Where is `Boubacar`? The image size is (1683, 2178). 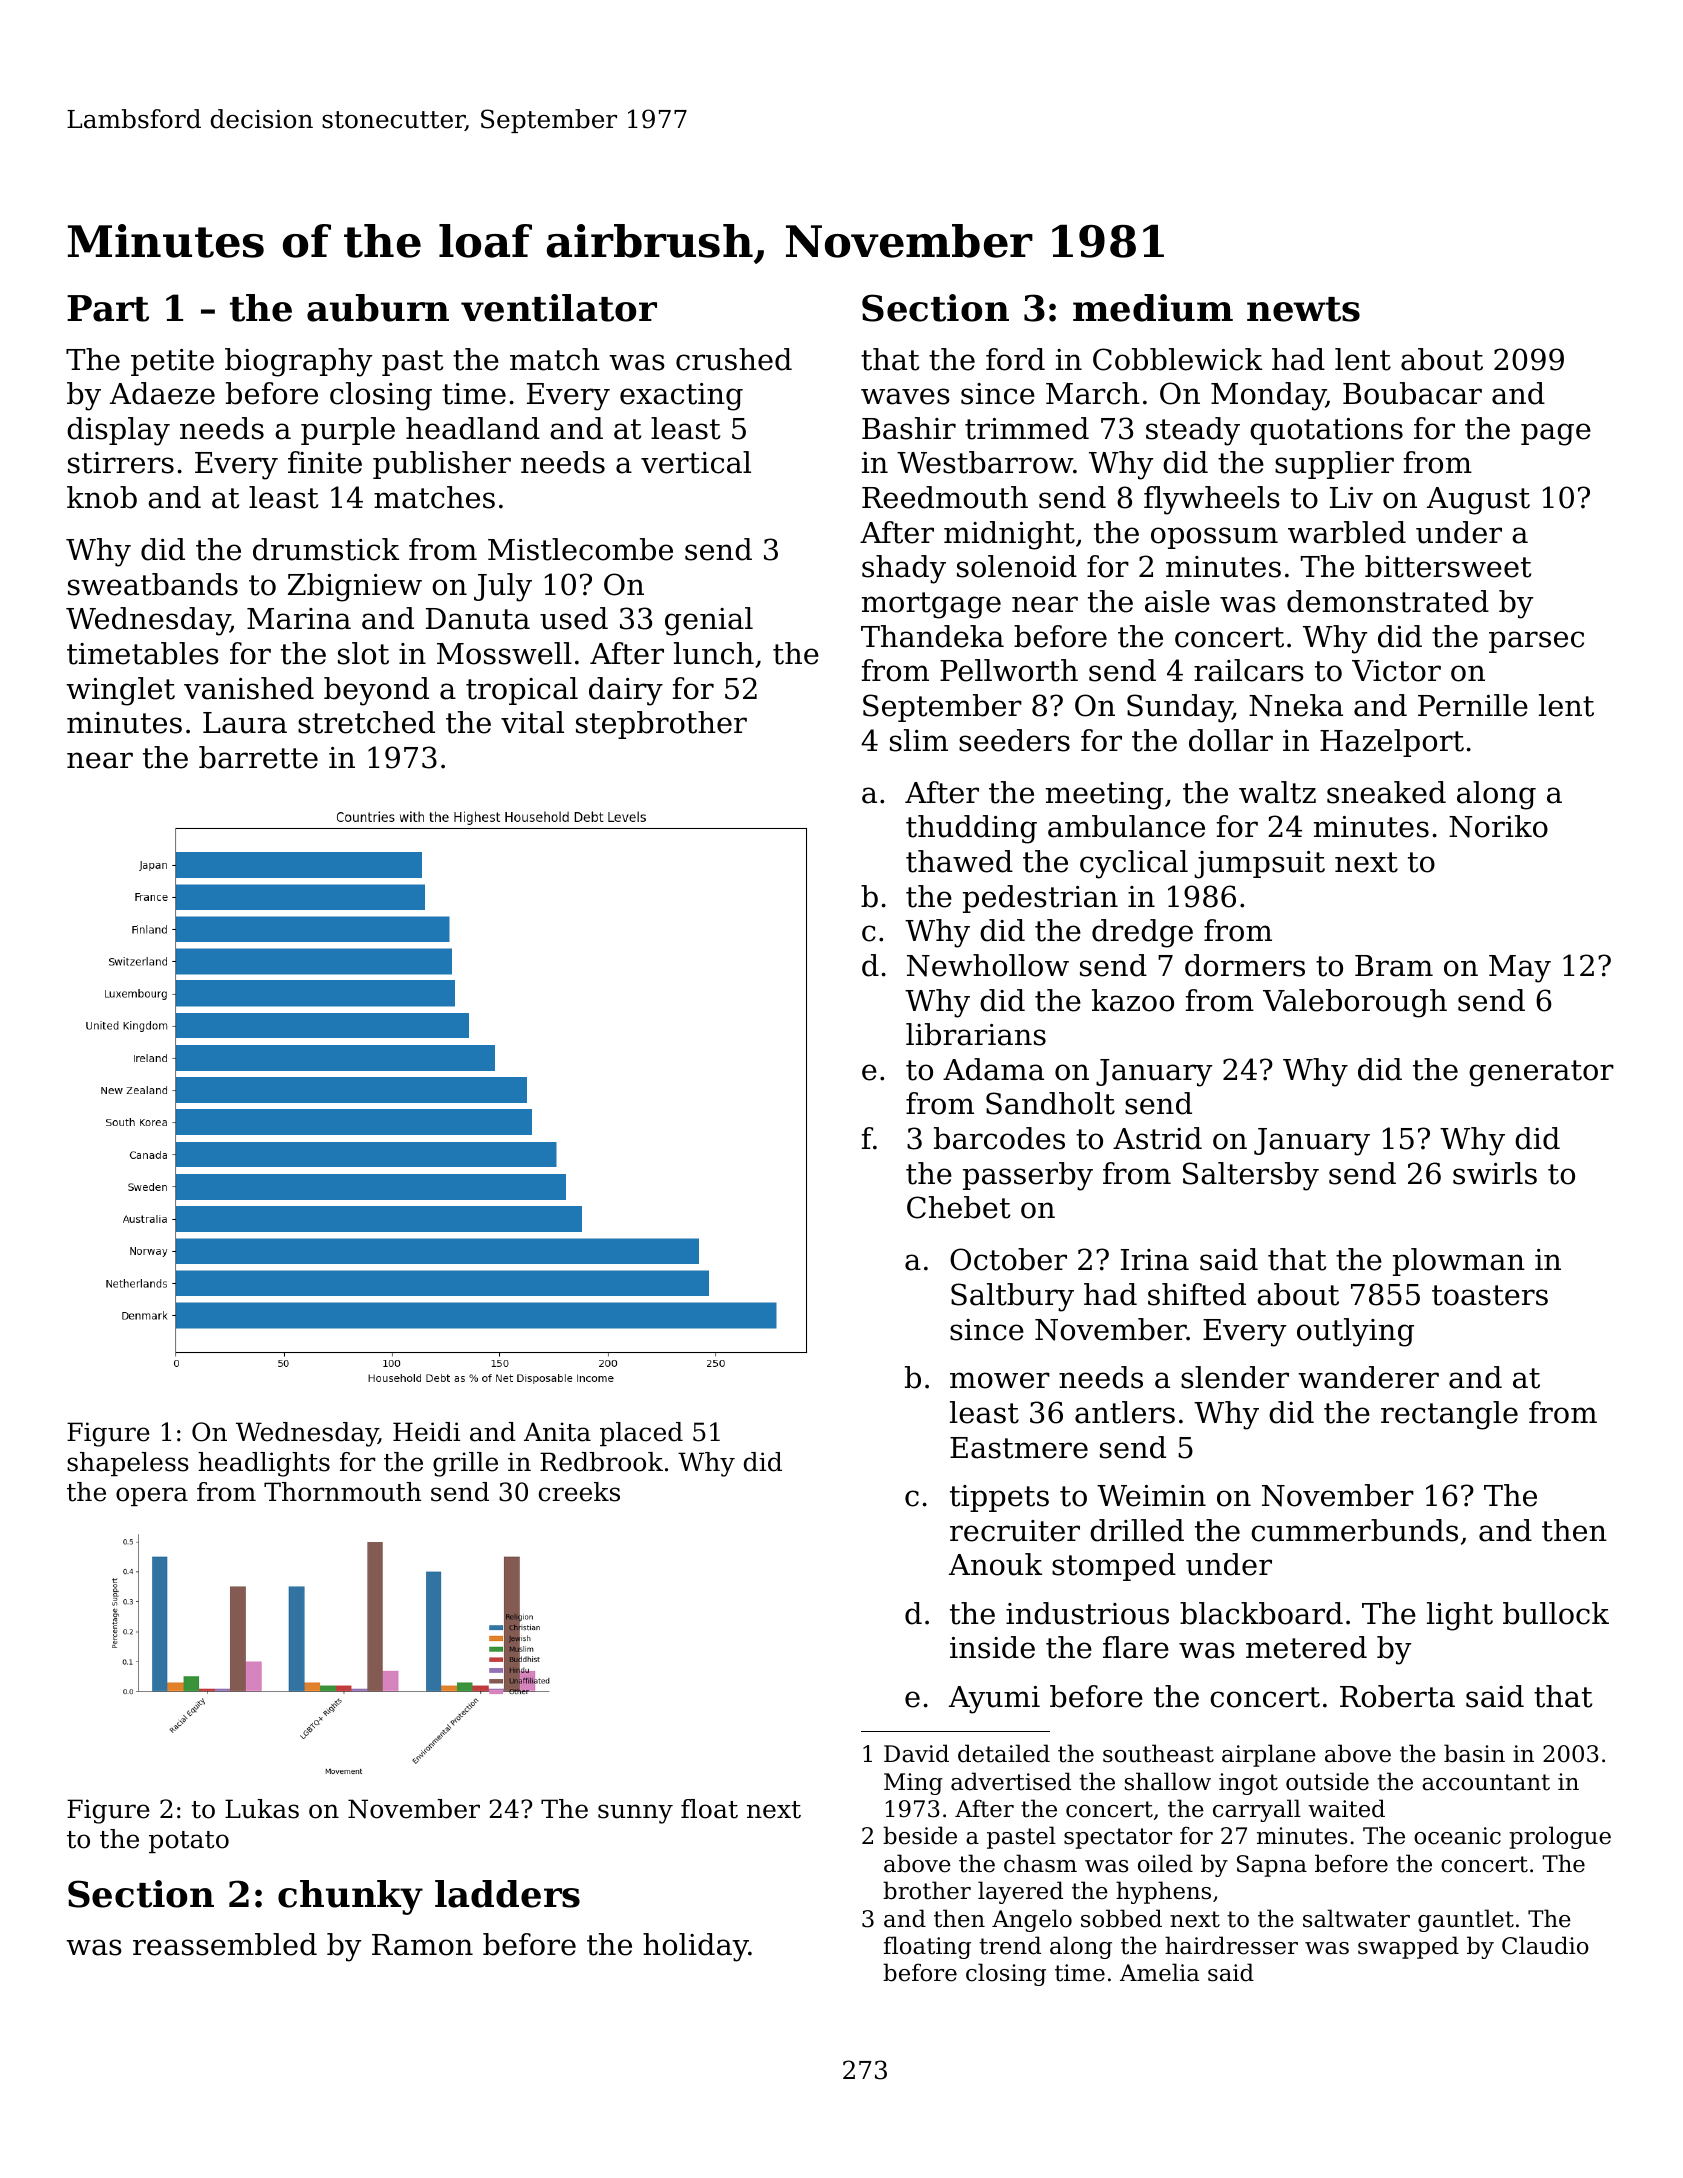
Boubacar is located at coordinates (1412, 393).
